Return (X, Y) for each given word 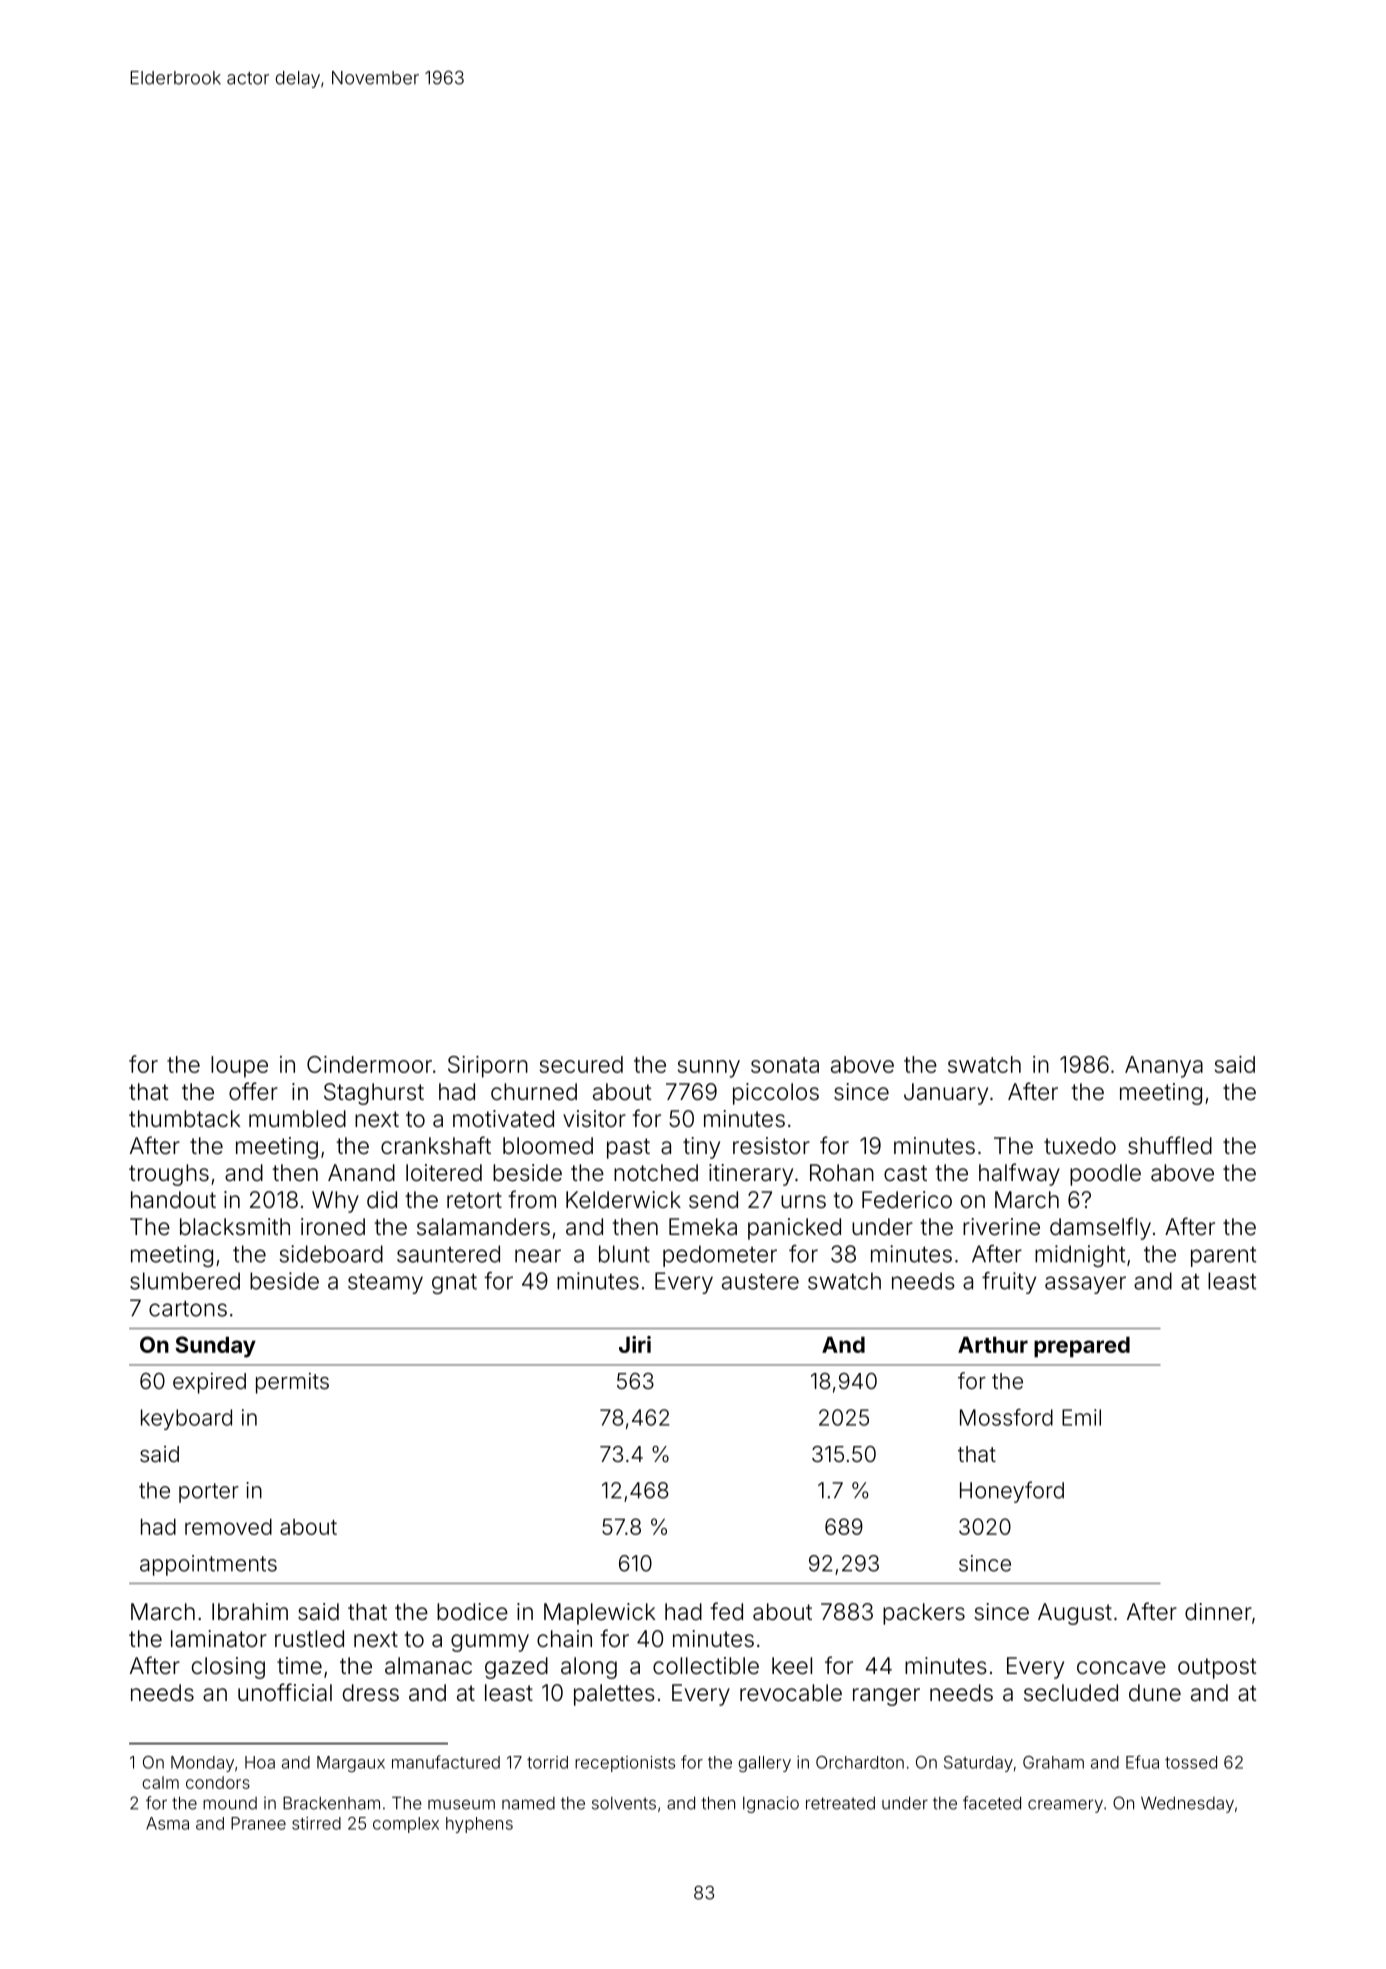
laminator (219, 1639)
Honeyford (1012, 1492)
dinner (1218, 1612)
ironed (333, 1227)
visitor (594, 1119)
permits (292, 1383)
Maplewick (600, 1614)
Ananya (1164, 1067)
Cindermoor (369, 1064)
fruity (1009, 1283)
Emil (1081, 1417)
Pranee (258, 1823)
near (538, 1256)
